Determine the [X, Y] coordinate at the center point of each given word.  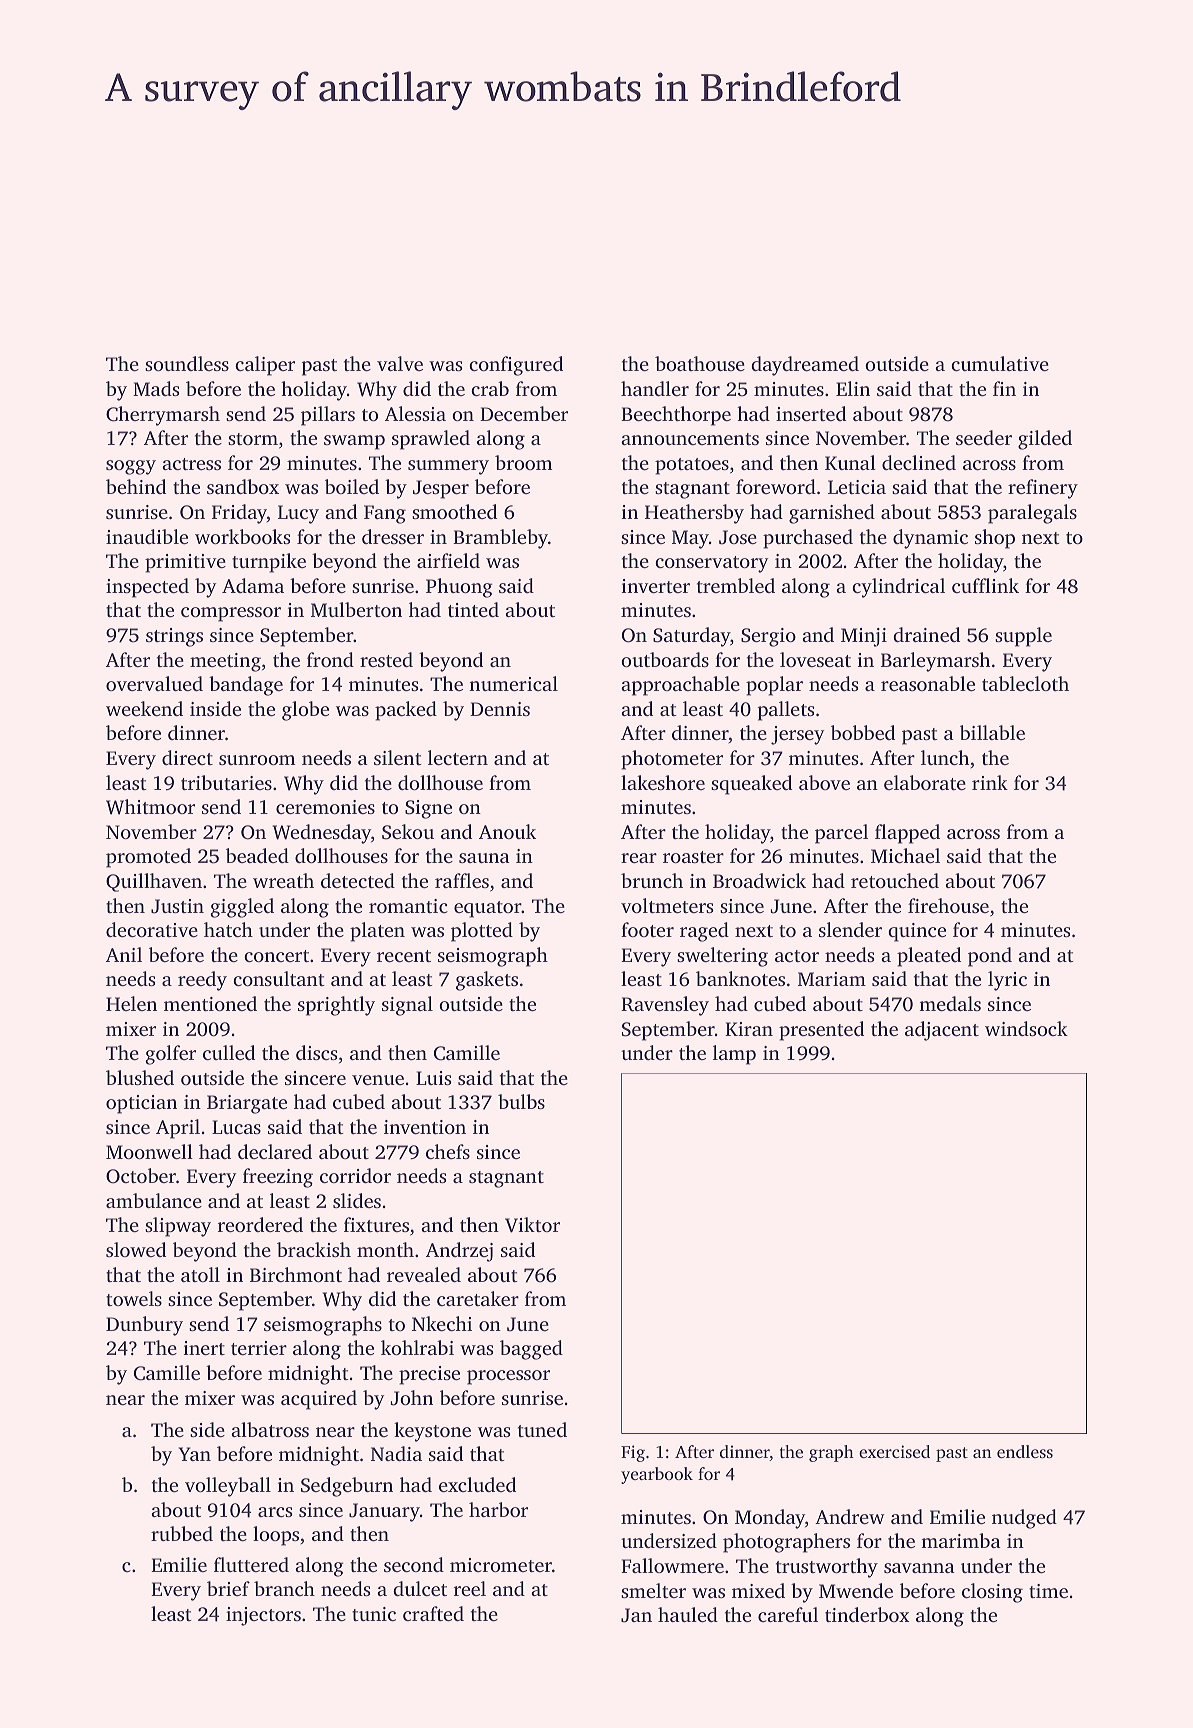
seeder [984, 437]
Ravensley [665, 1006]
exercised [894, 1451]
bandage [246, 686]
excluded [477, 1484]
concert [276, 956]
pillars [328, 416]
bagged [531, 1350]
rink [990, 782]
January [384, 1512]
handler [655, 388]
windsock [1026, 1028]
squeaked [751, 785]
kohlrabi [417, 1347]
